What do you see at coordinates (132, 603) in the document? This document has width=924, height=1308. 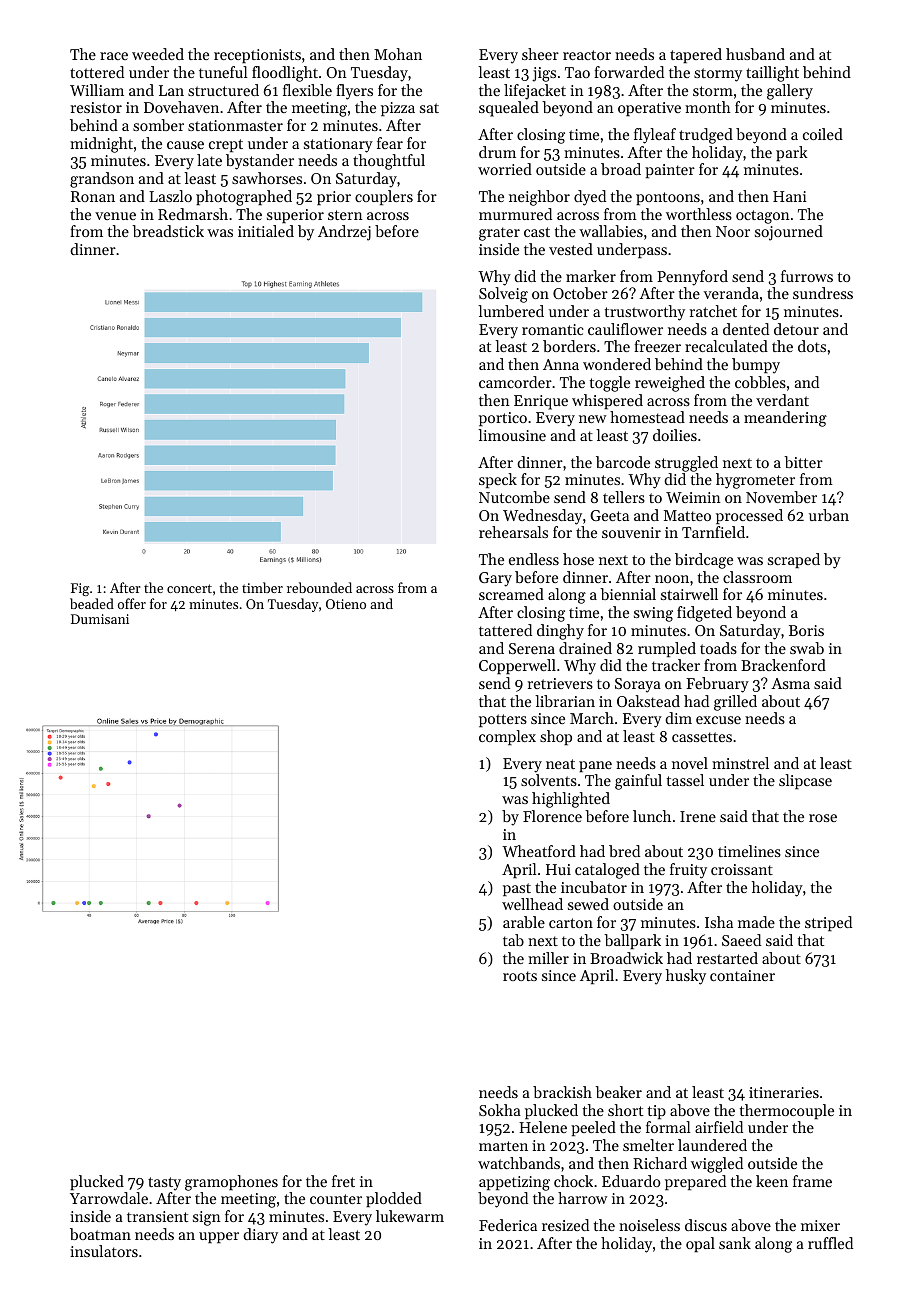 I see `offer` at bounding box center [132, 603].
